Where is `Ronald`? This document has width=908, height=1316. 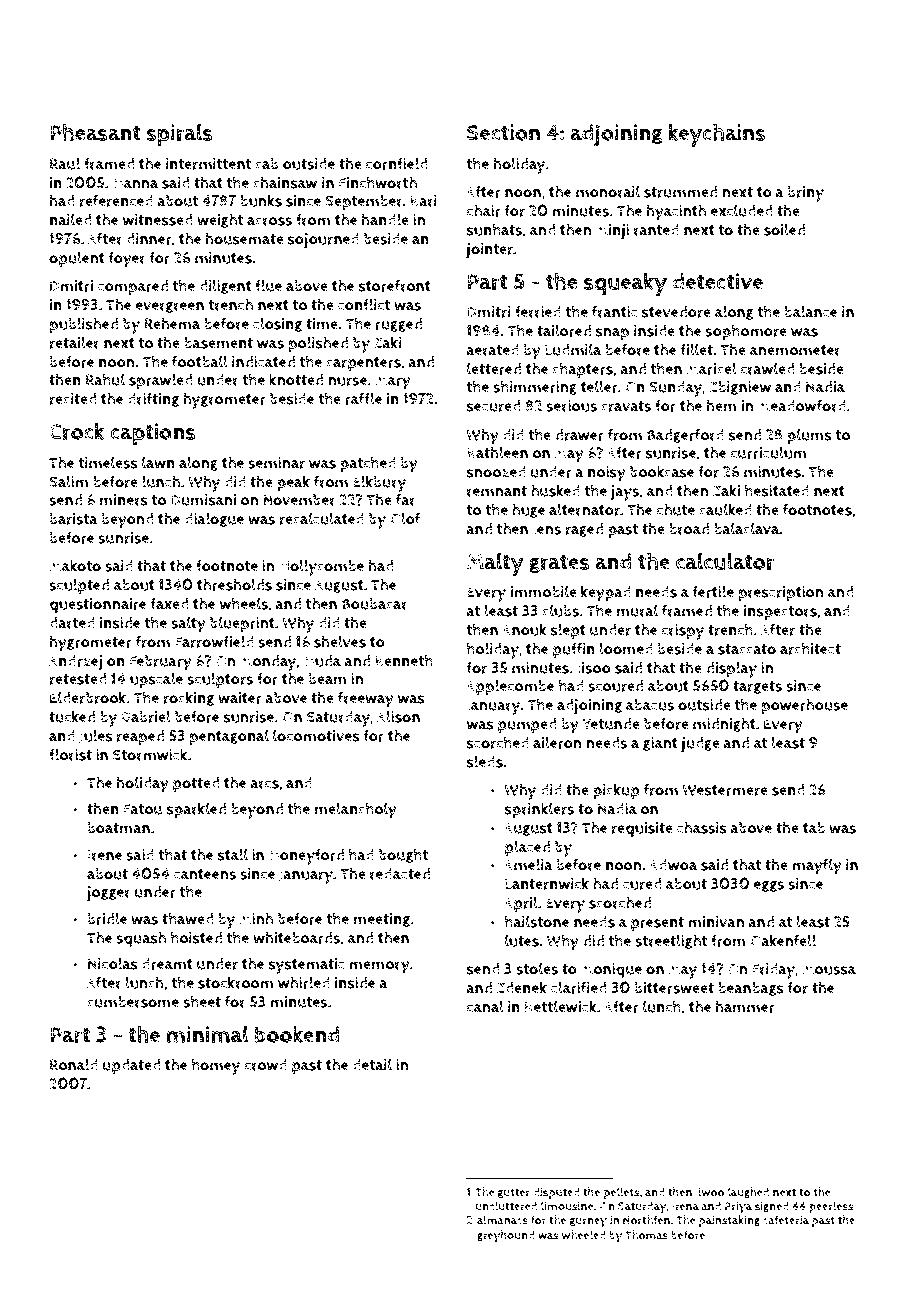 Ronald is located at coordinates (74, 1064).
